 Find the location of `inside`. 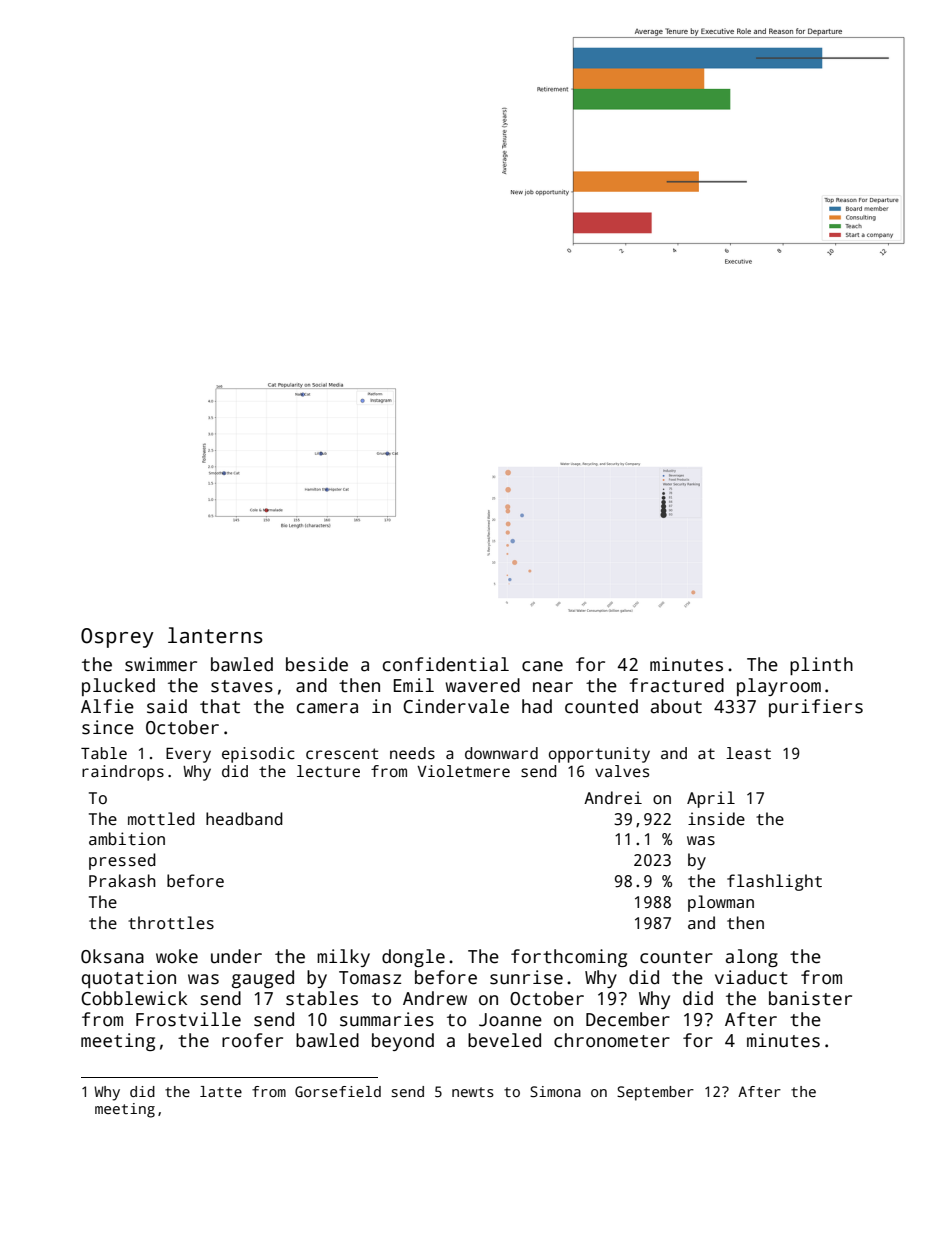

inside is located at coordinates (716, 819).
